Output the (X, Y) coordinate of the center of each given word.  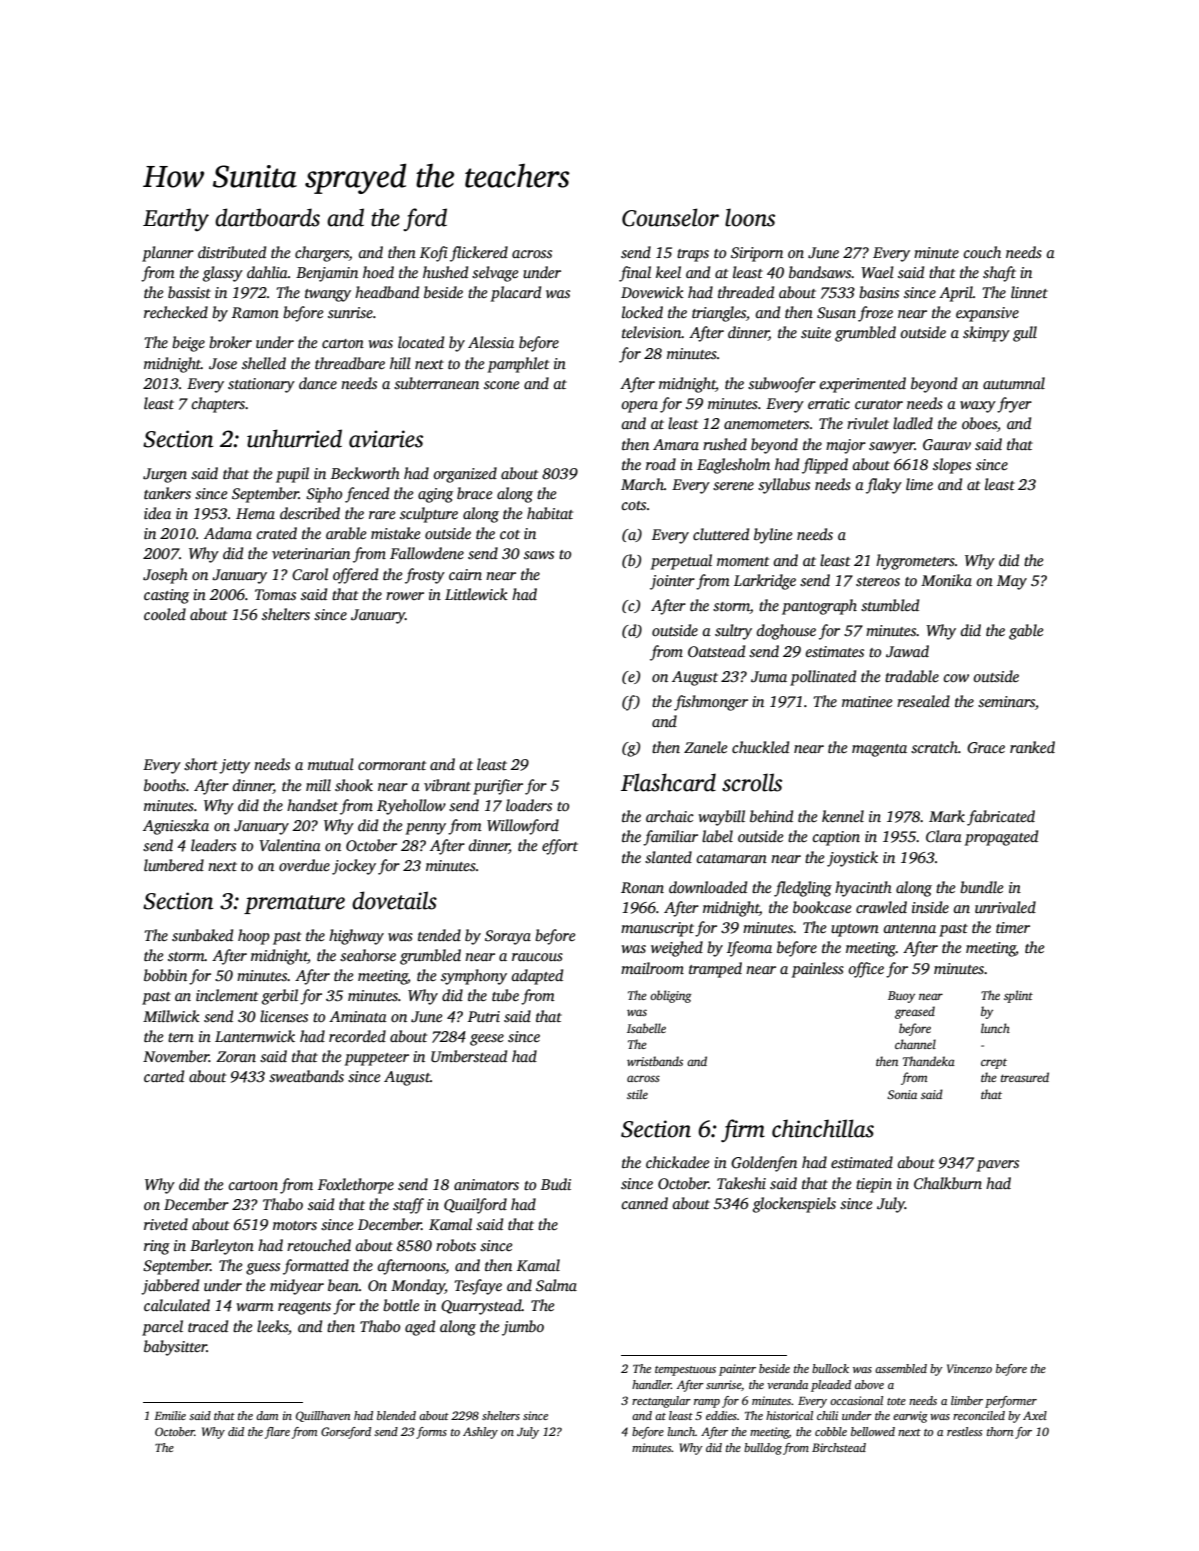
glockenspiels (794, 1205)
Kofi (434, 254)
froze (875, 314)
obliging (671, 996)
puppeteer (377, 1059)
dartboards (267, 217)
